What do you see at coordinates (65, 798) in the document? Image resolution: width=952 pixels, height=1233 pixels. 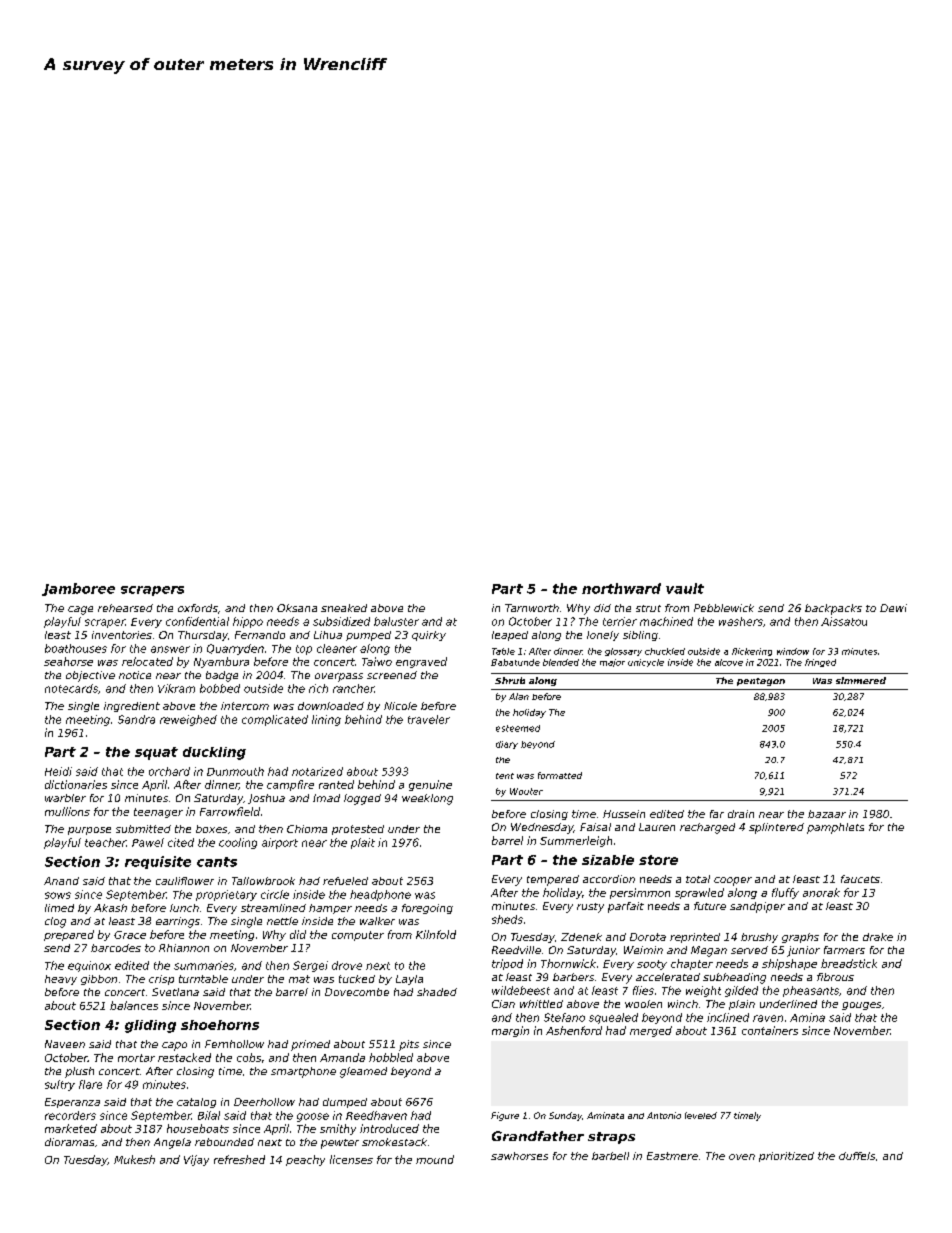 I see `warbler` at bounding box center [65, 798].
